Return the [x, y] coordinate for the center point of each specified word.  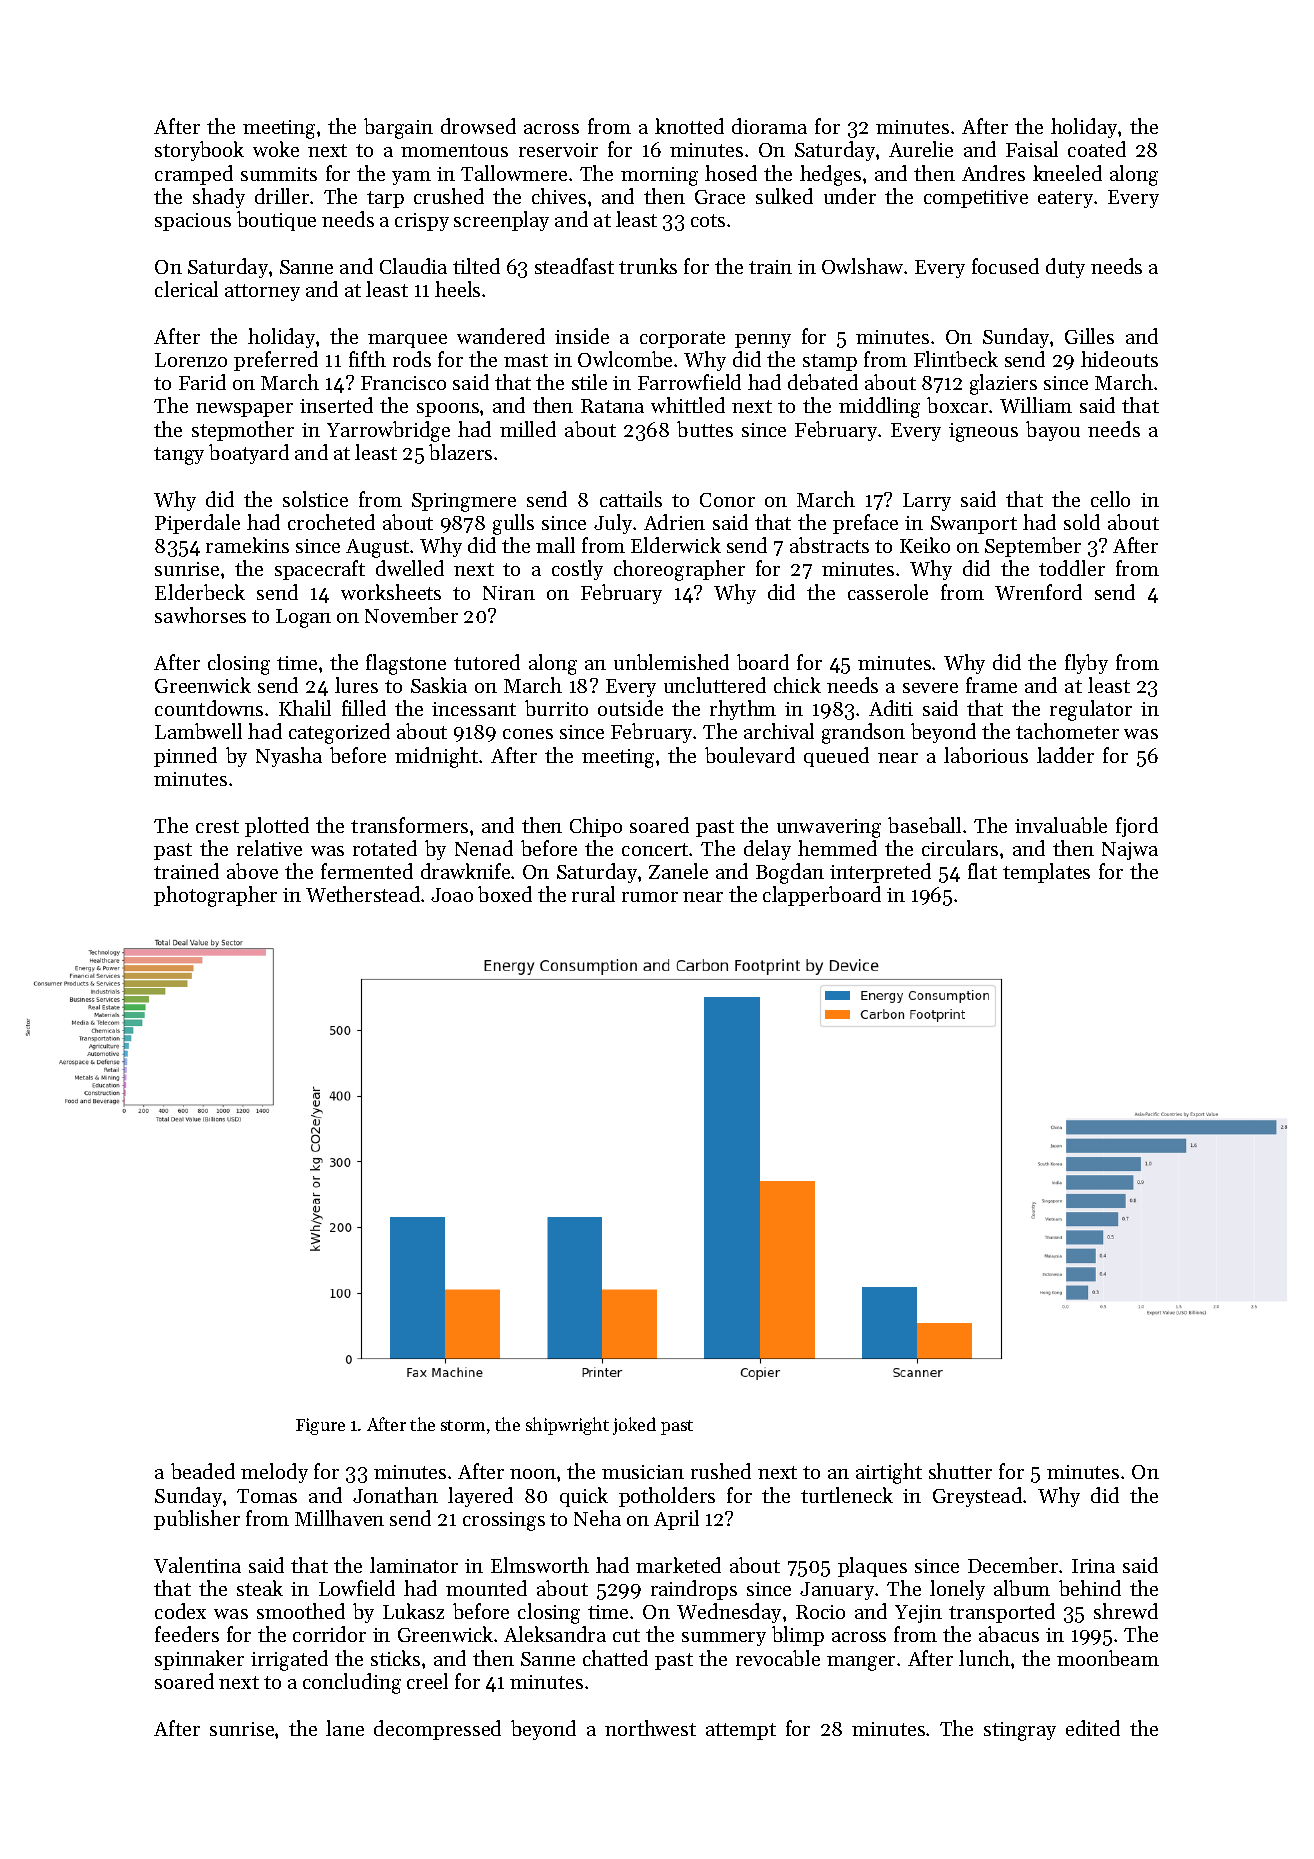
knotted [689, 126]
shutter [960, 1471]
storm [463, 1425]
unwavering [829, 828]
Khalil [305, 708]
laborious [986, 755]
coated [1097, 149]
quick [584, 1497]
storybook [199, 151]
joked [634, 1426]
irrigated [289, 1660]
